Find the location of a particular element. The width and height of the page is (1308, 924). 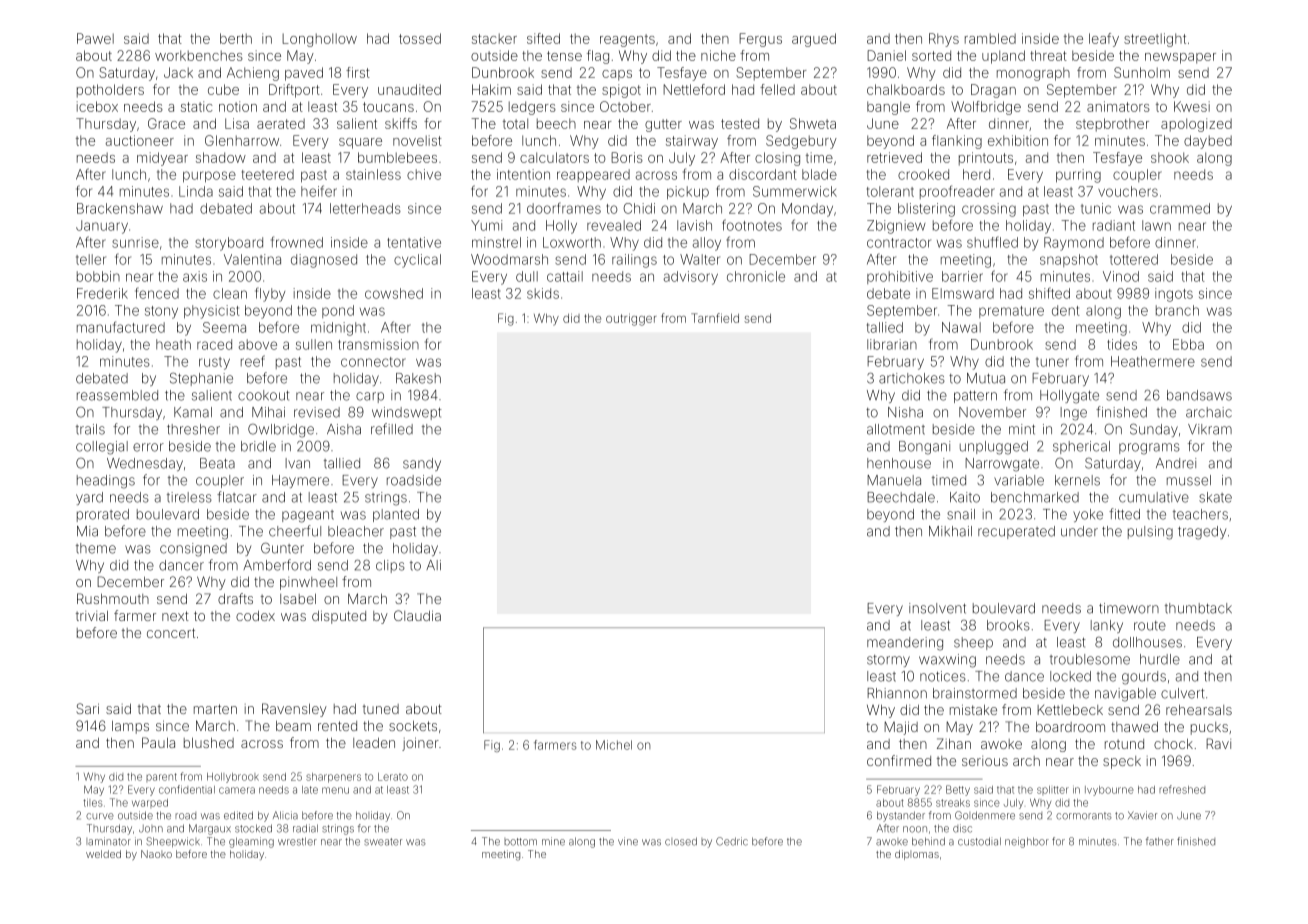

welded is located at coordinates (103, 854).
